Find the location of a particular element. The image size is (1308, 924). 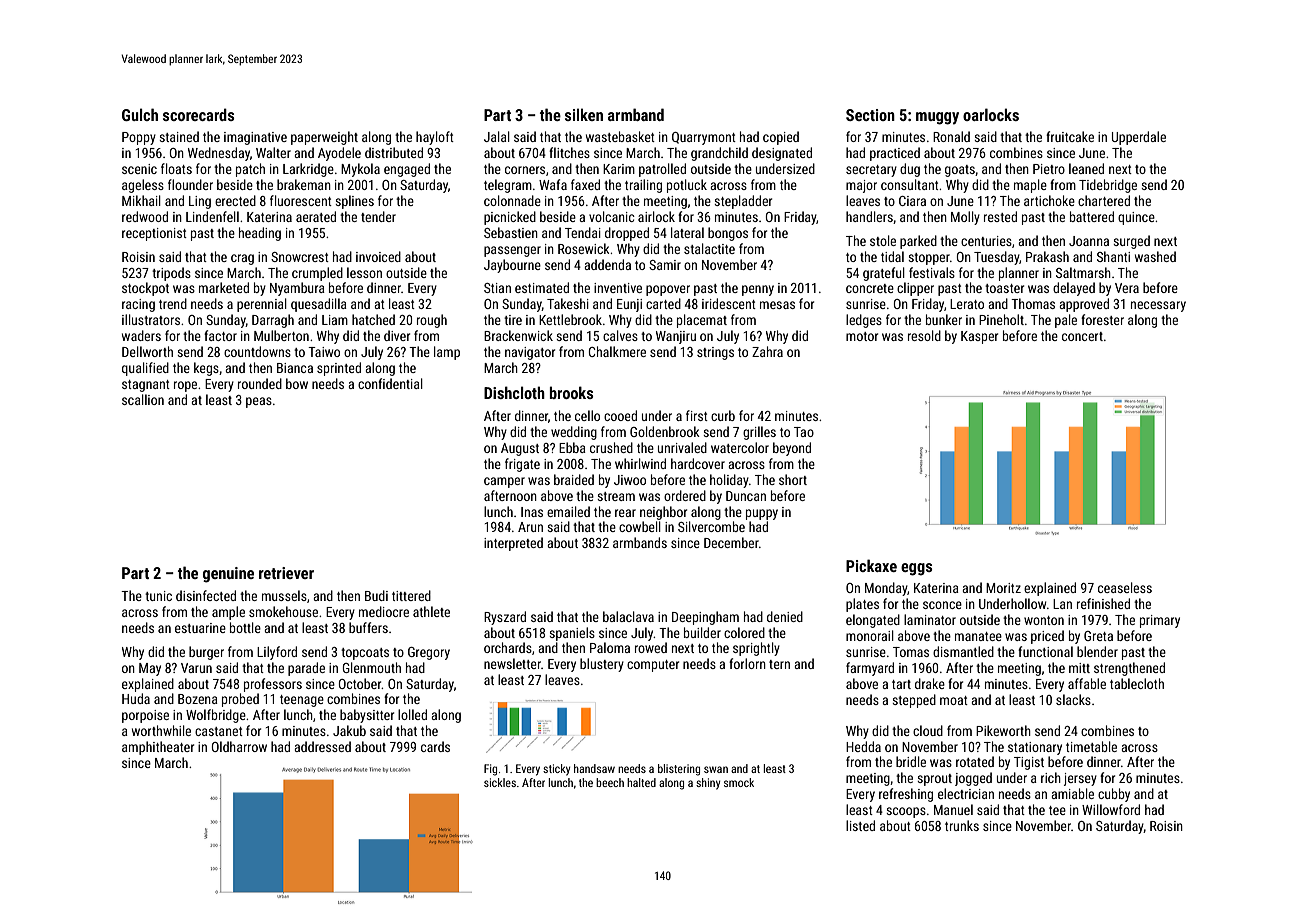

silken is located at coordinates (584, 114).
